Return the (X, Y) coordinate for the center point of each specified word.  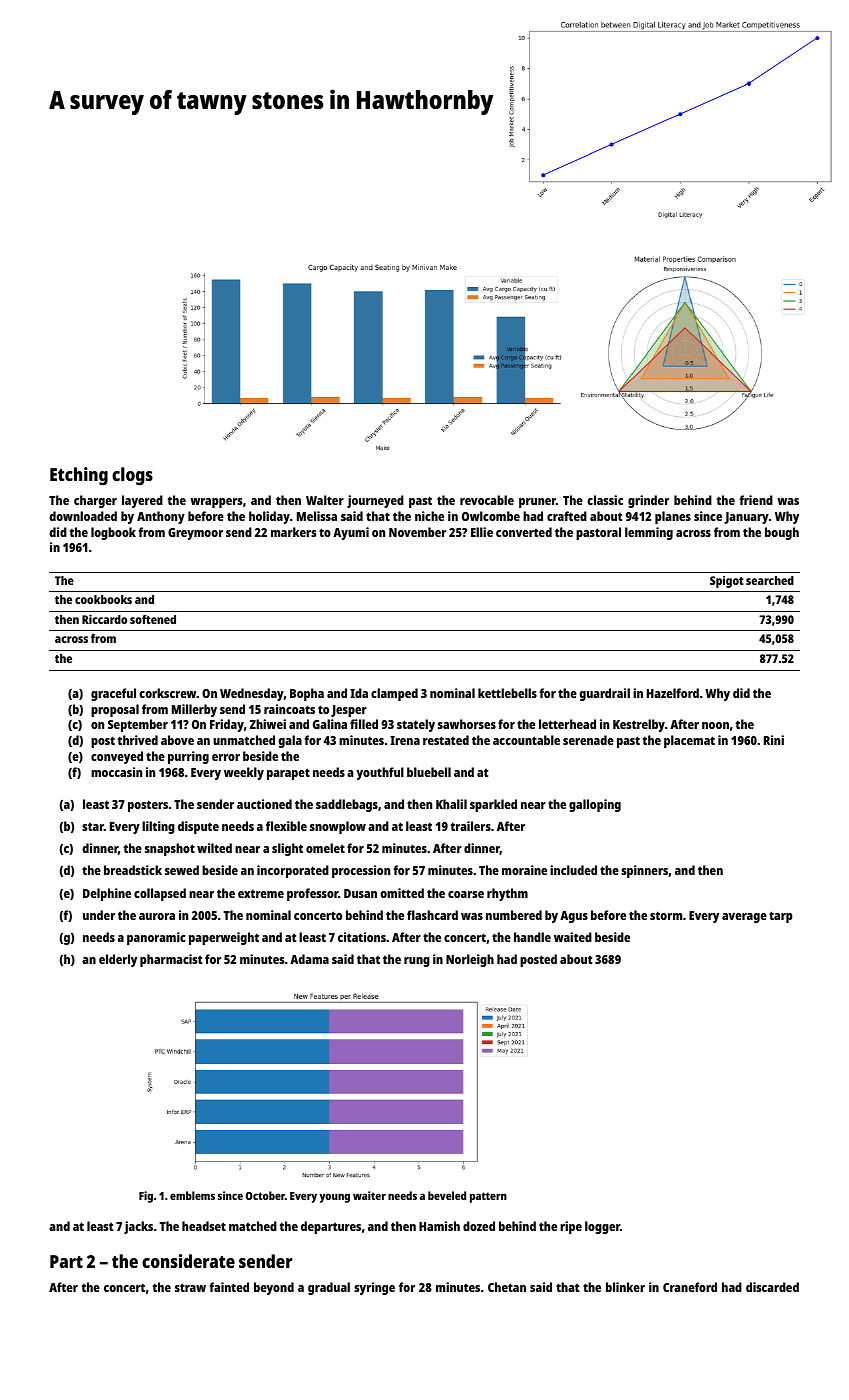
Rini (774, 740)
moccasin (116, 772)
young (335, 1198)
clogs (132, 476)
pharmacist (171, 960)
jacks (138, 1227)
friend (756, 500)
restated (446, 740)
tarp (781, 917)
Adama (309, 959)
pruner (537, 503)
